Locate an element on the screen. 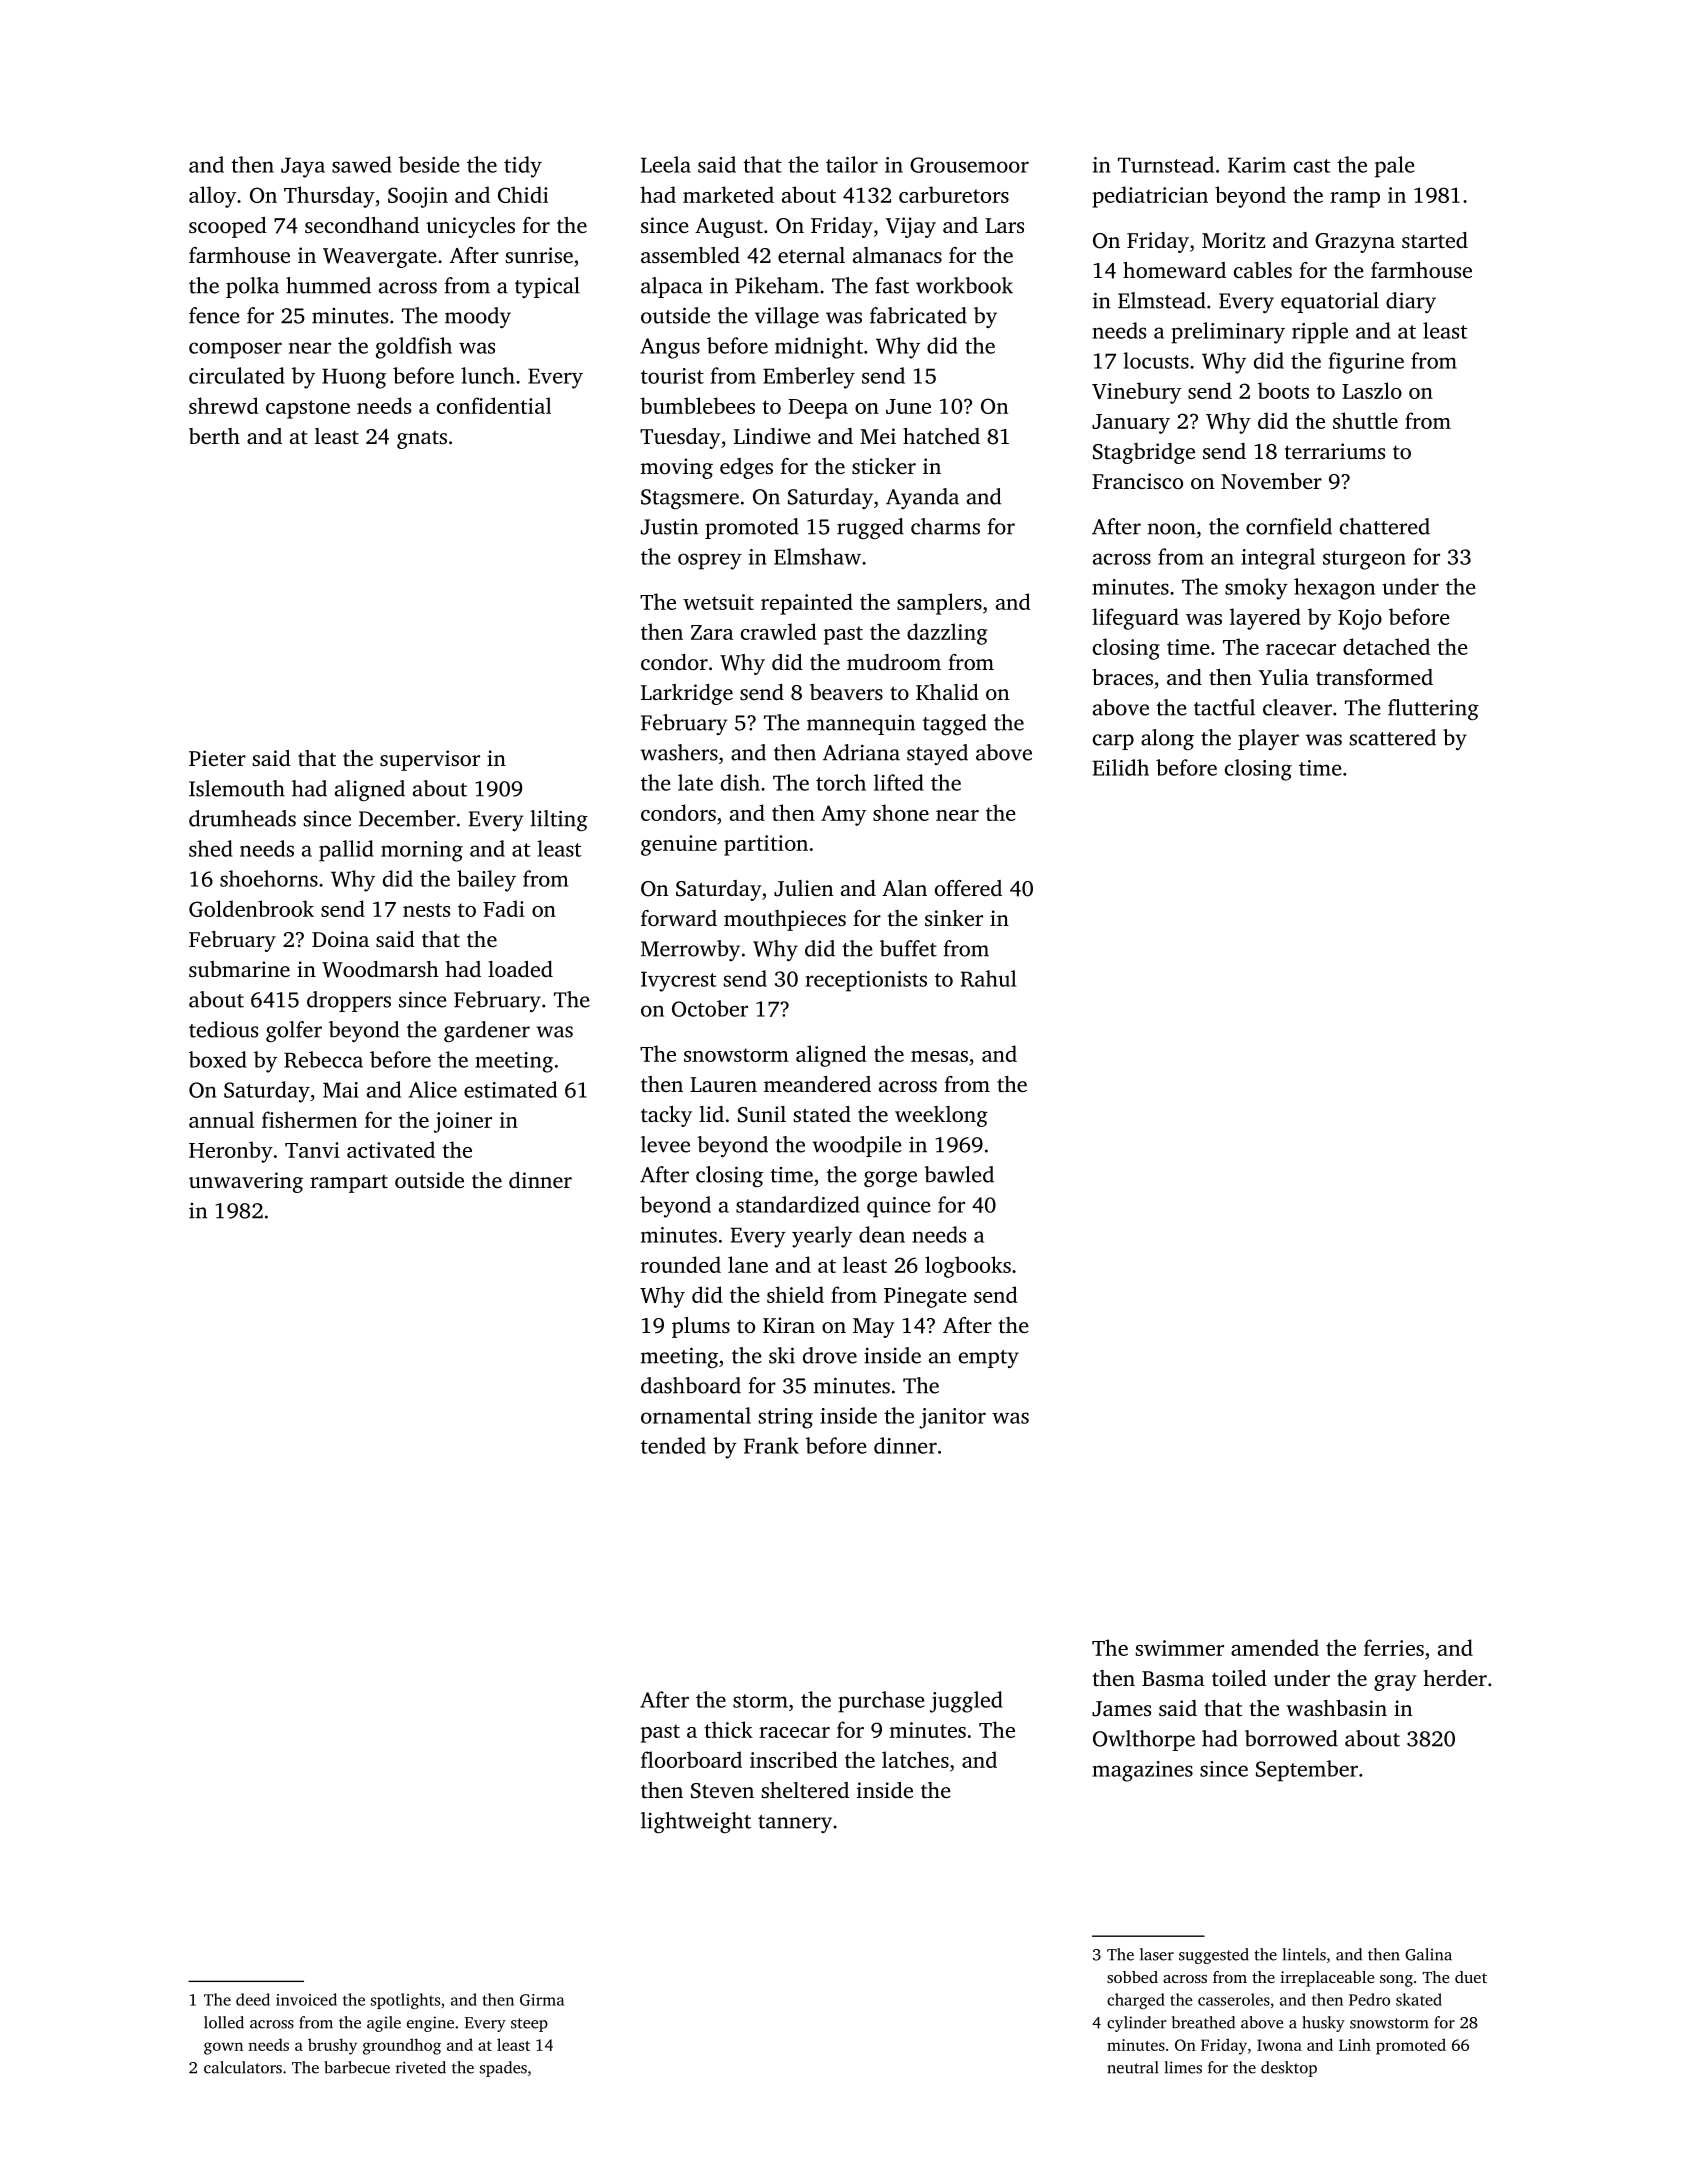  player is located at coordinates (1268, 739).
